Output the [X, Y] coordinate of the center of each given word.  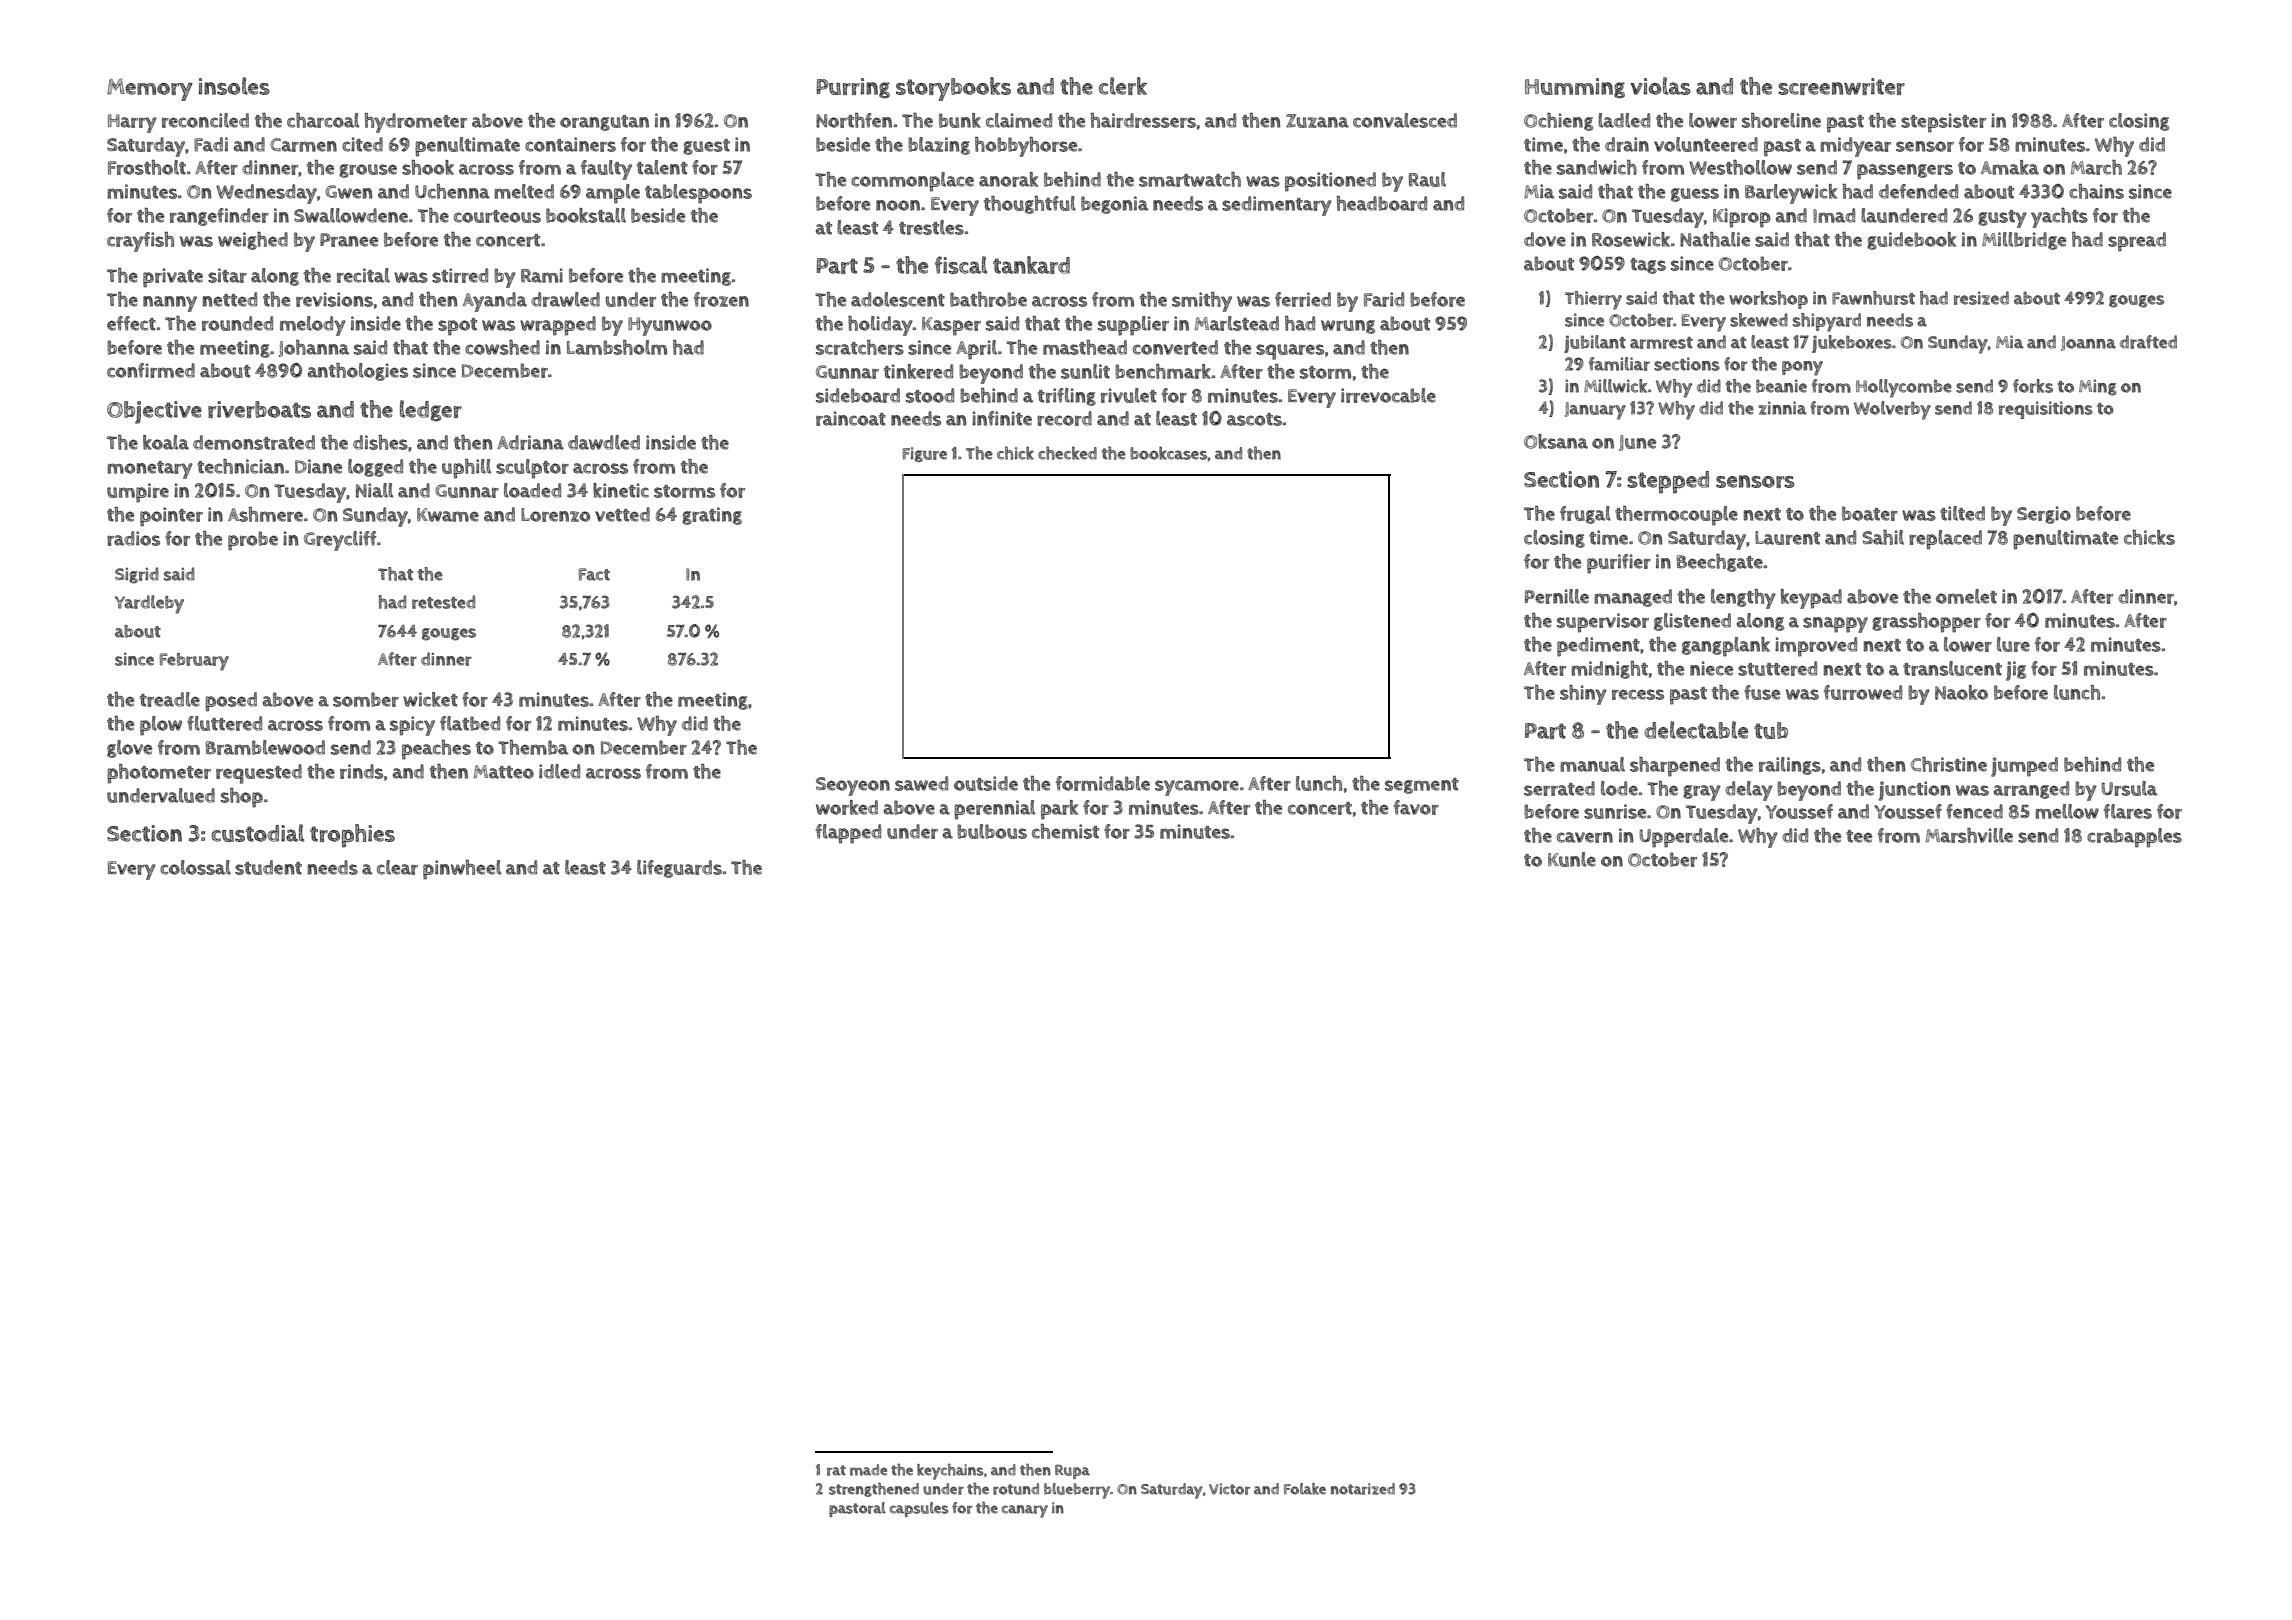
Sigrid [137, 575]
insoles [234, 86]
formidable [1103, 783]
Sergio [2044, 515]
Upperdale [1684, 838]
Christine [1949, 764]
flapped [848, 834]
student [268, 867]
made [868, 1470]
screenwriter [1841, 86]
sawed [921, 783]
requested [259, 774]
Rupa [1072, 1471]
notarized [1363, 1489]
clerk [1123, 86]
